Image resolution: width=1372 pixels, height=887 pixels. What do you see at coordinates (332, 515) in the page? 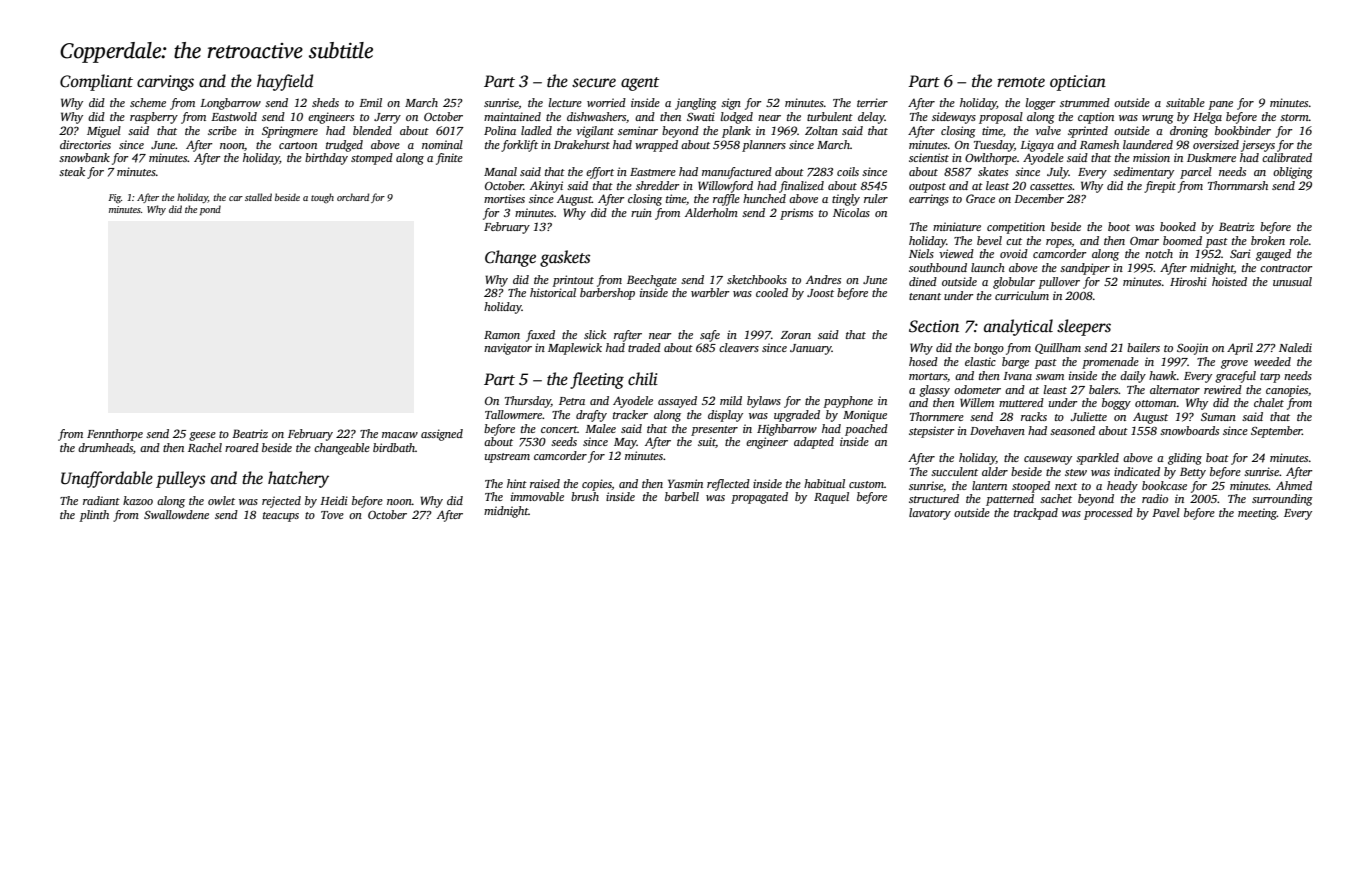
I see `Tove` at bounding box center [332, 515].
